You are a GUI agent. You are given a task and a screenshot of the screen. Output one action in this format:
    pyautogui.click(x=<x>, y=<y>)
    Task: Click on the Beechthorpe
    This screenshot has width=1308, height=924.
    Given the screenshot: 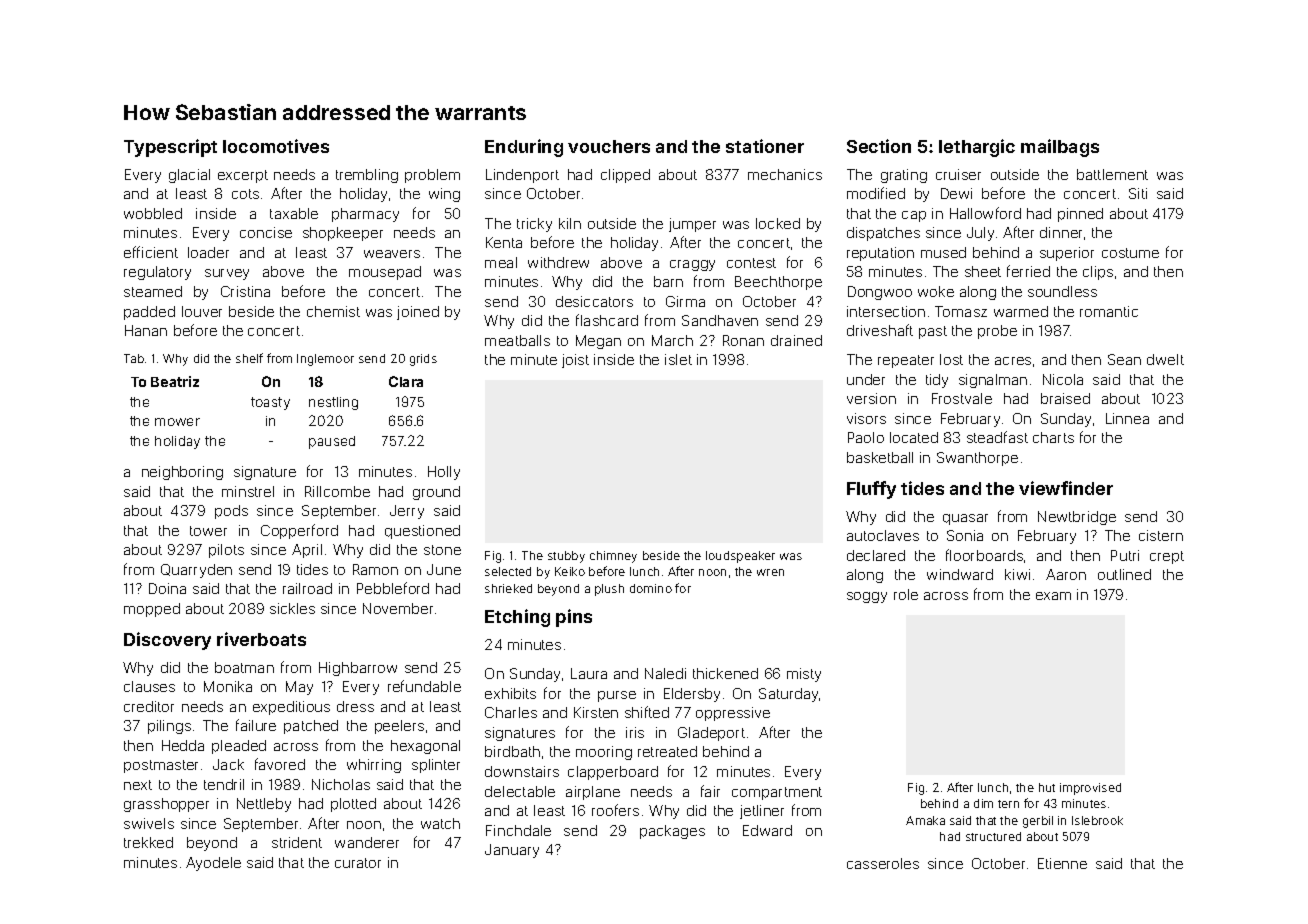 What is the action you would take?
    pyautogui.click(x=778, y=283)
